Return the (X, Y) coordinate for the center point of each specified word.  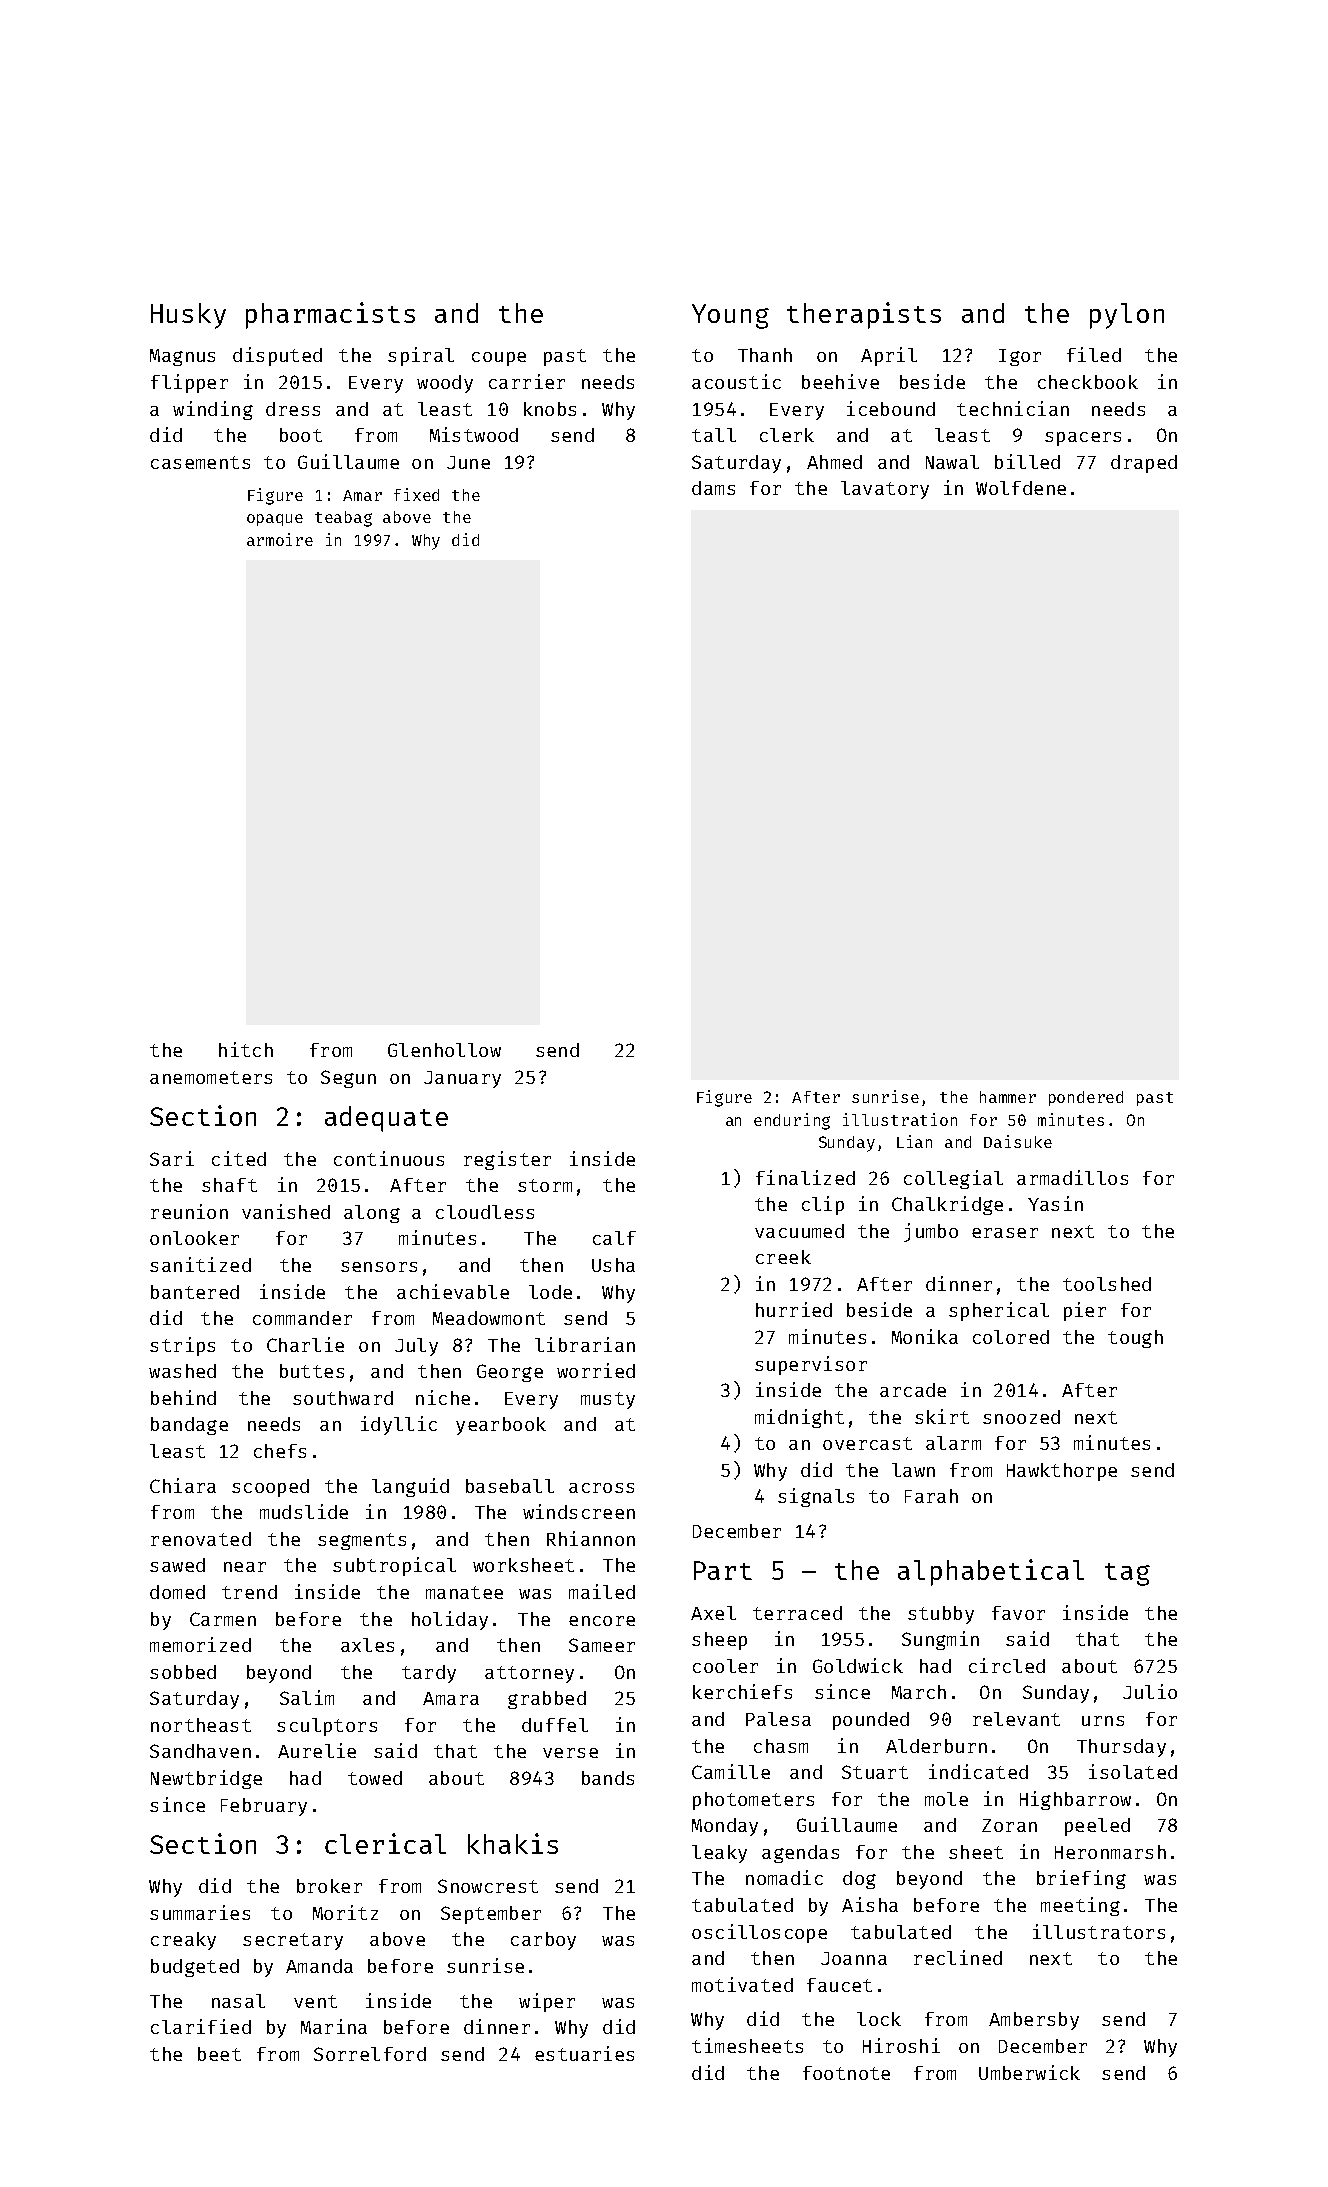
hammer (1008, 1097)
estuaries (584, 2053)
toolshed (1107, 1284)
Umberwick (1029, 2072)
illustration (900, 1119)
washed (182, 1371)
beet (219, 2054)
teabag (343, 519)
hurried (794, 1309)
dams (713, 488)
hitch (246, 1049)
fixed (416, 494)
